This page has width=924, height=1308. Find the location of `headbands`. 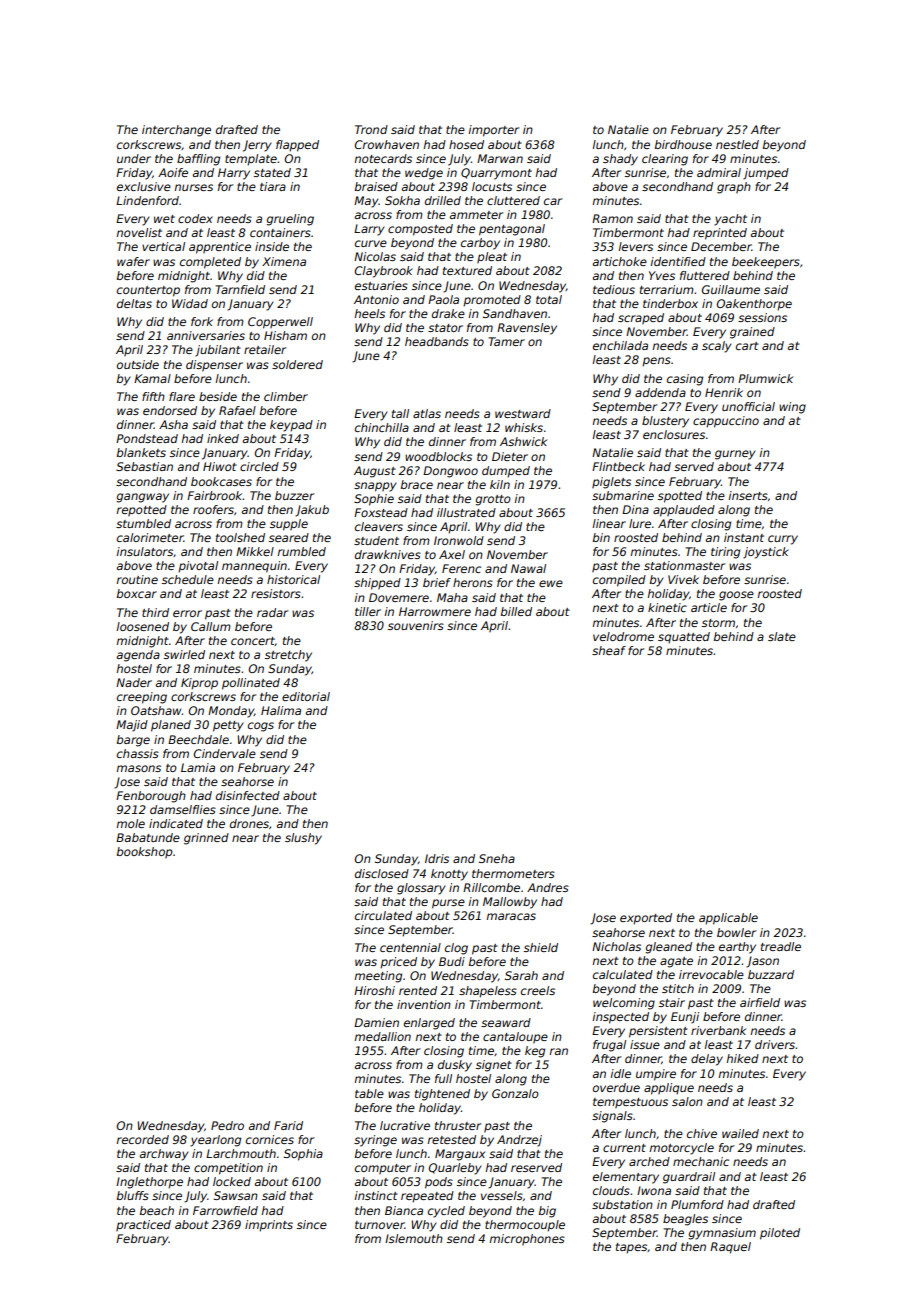

headbands is located at coordinates (437, 341).
